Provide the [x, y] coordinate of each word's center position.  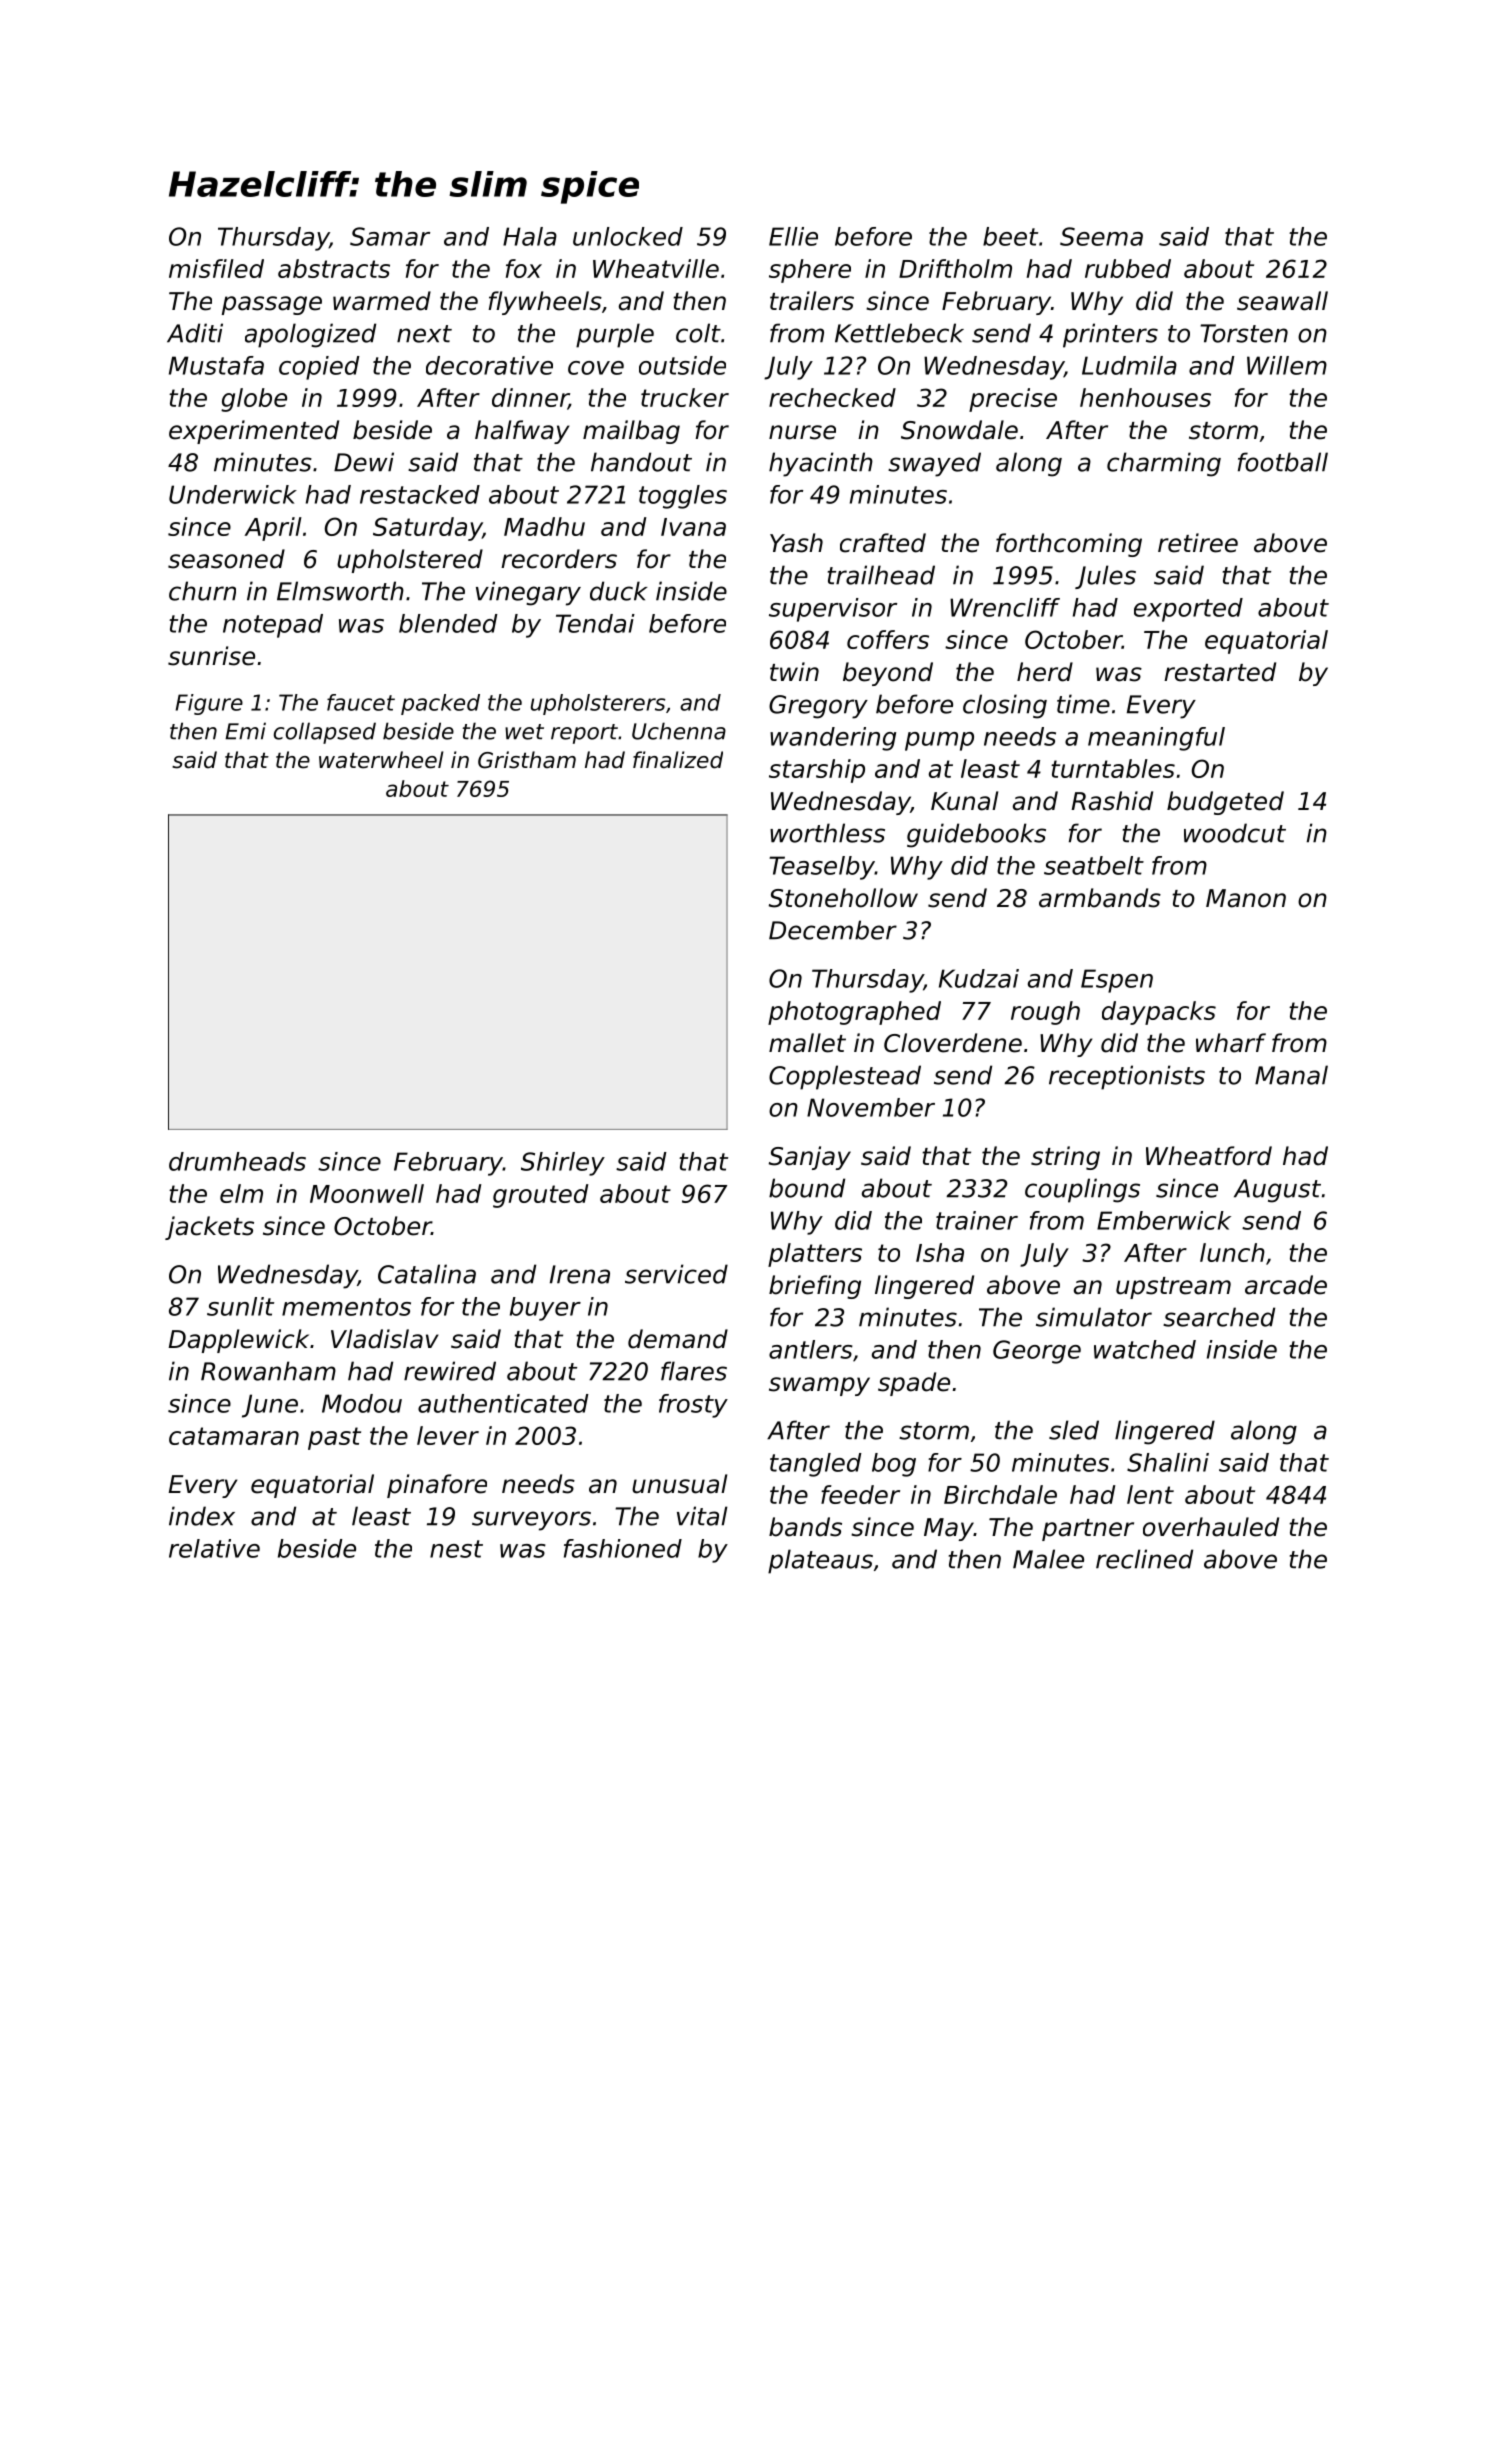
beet [1010, 236]
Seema [1101, 236]
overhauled [1211, 1527]
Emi [245, 731]
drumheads [237, 1161]
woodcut [1235, 833]
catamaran [234, 1436]
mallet [807, 1043]
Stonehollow [843, 898]
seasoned [226, 559]
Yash [796, 543]
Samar [390, 236]
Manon [1246, 898]
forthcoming [1069, 545]
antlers [811, 1349]
